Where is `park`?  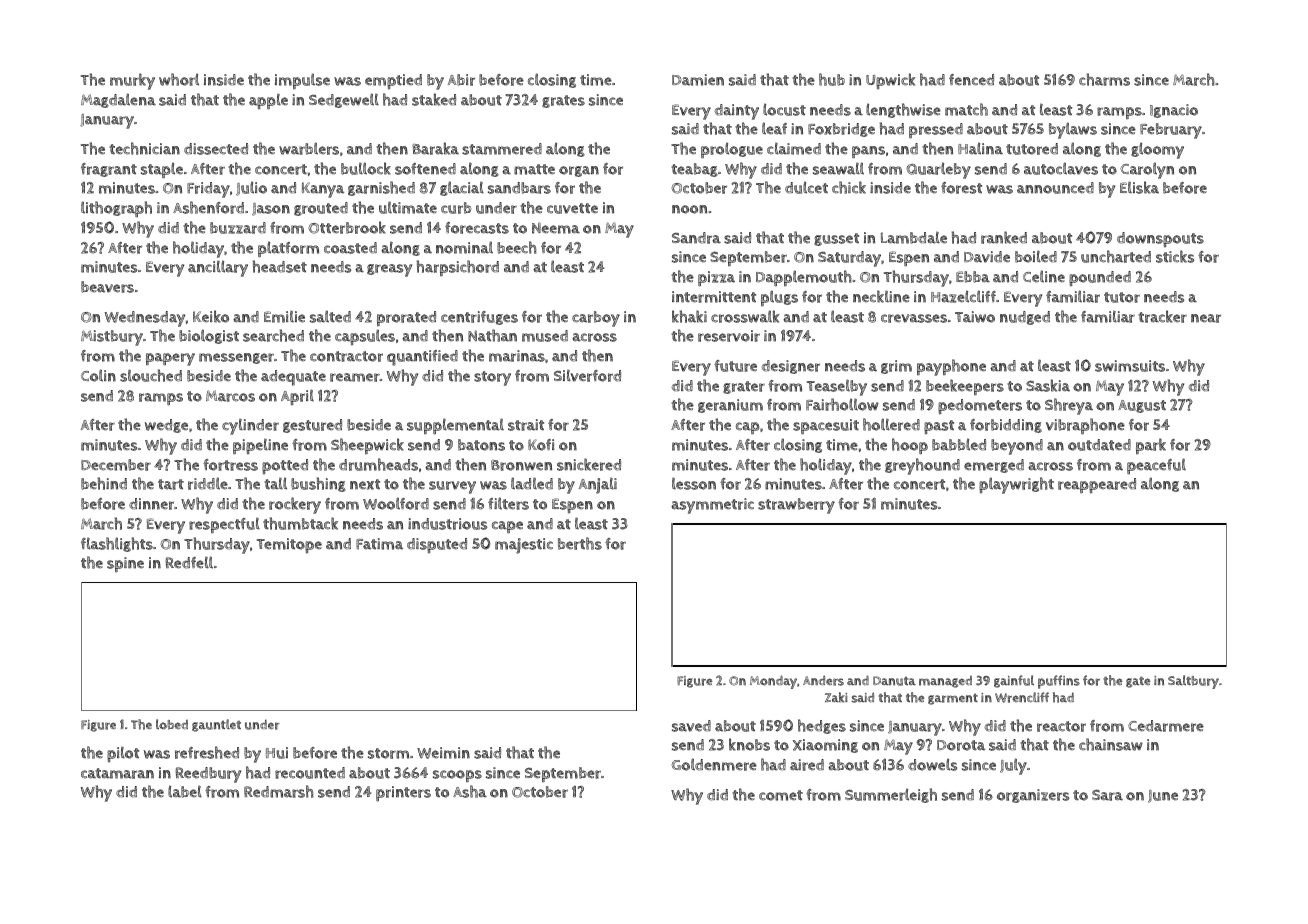 park is located at coordinates (1151, 446).
